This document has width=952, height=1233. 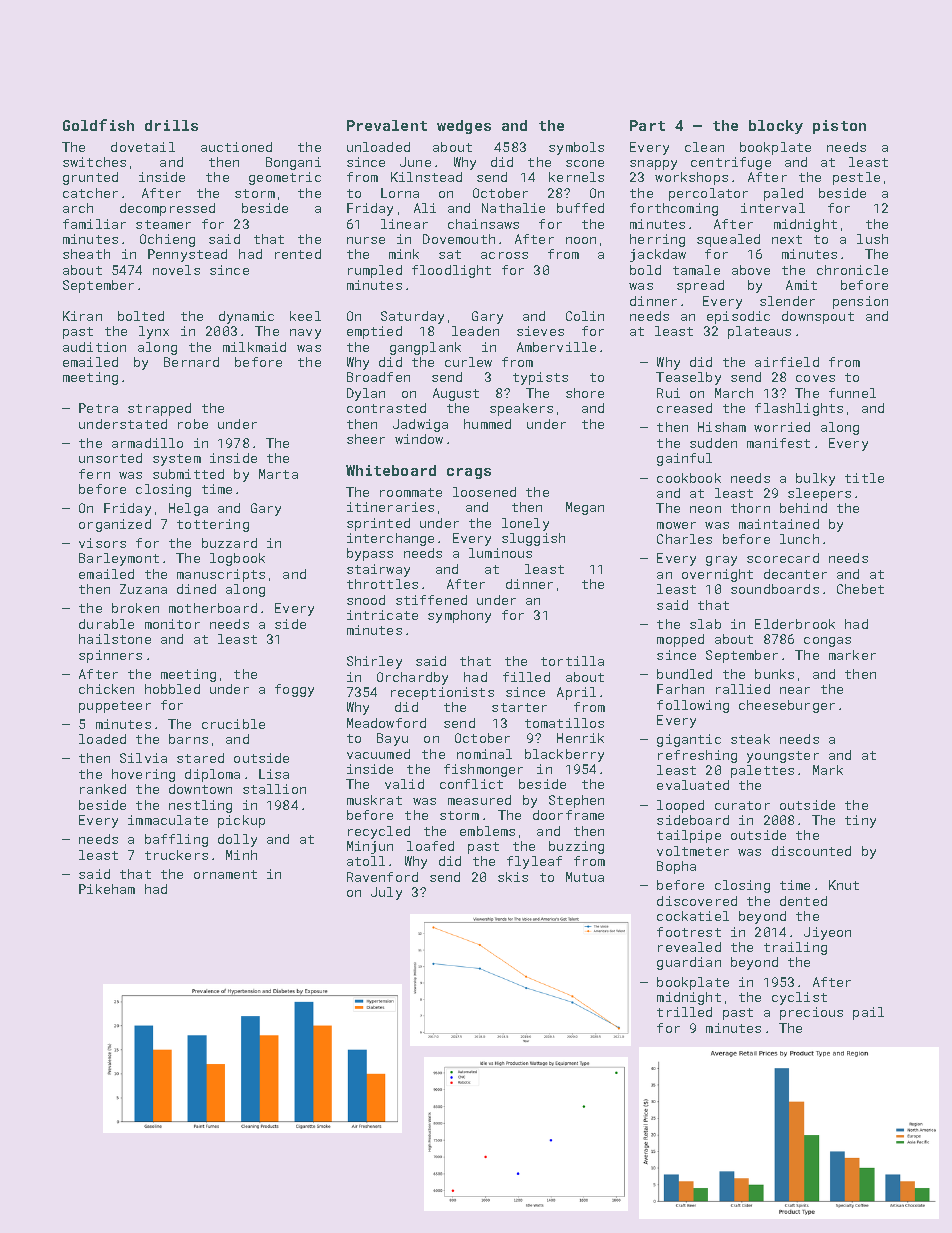 What do you see at coordinates (585, 508) in the document?
I see `Megan` at bounding box center [585, 508].
